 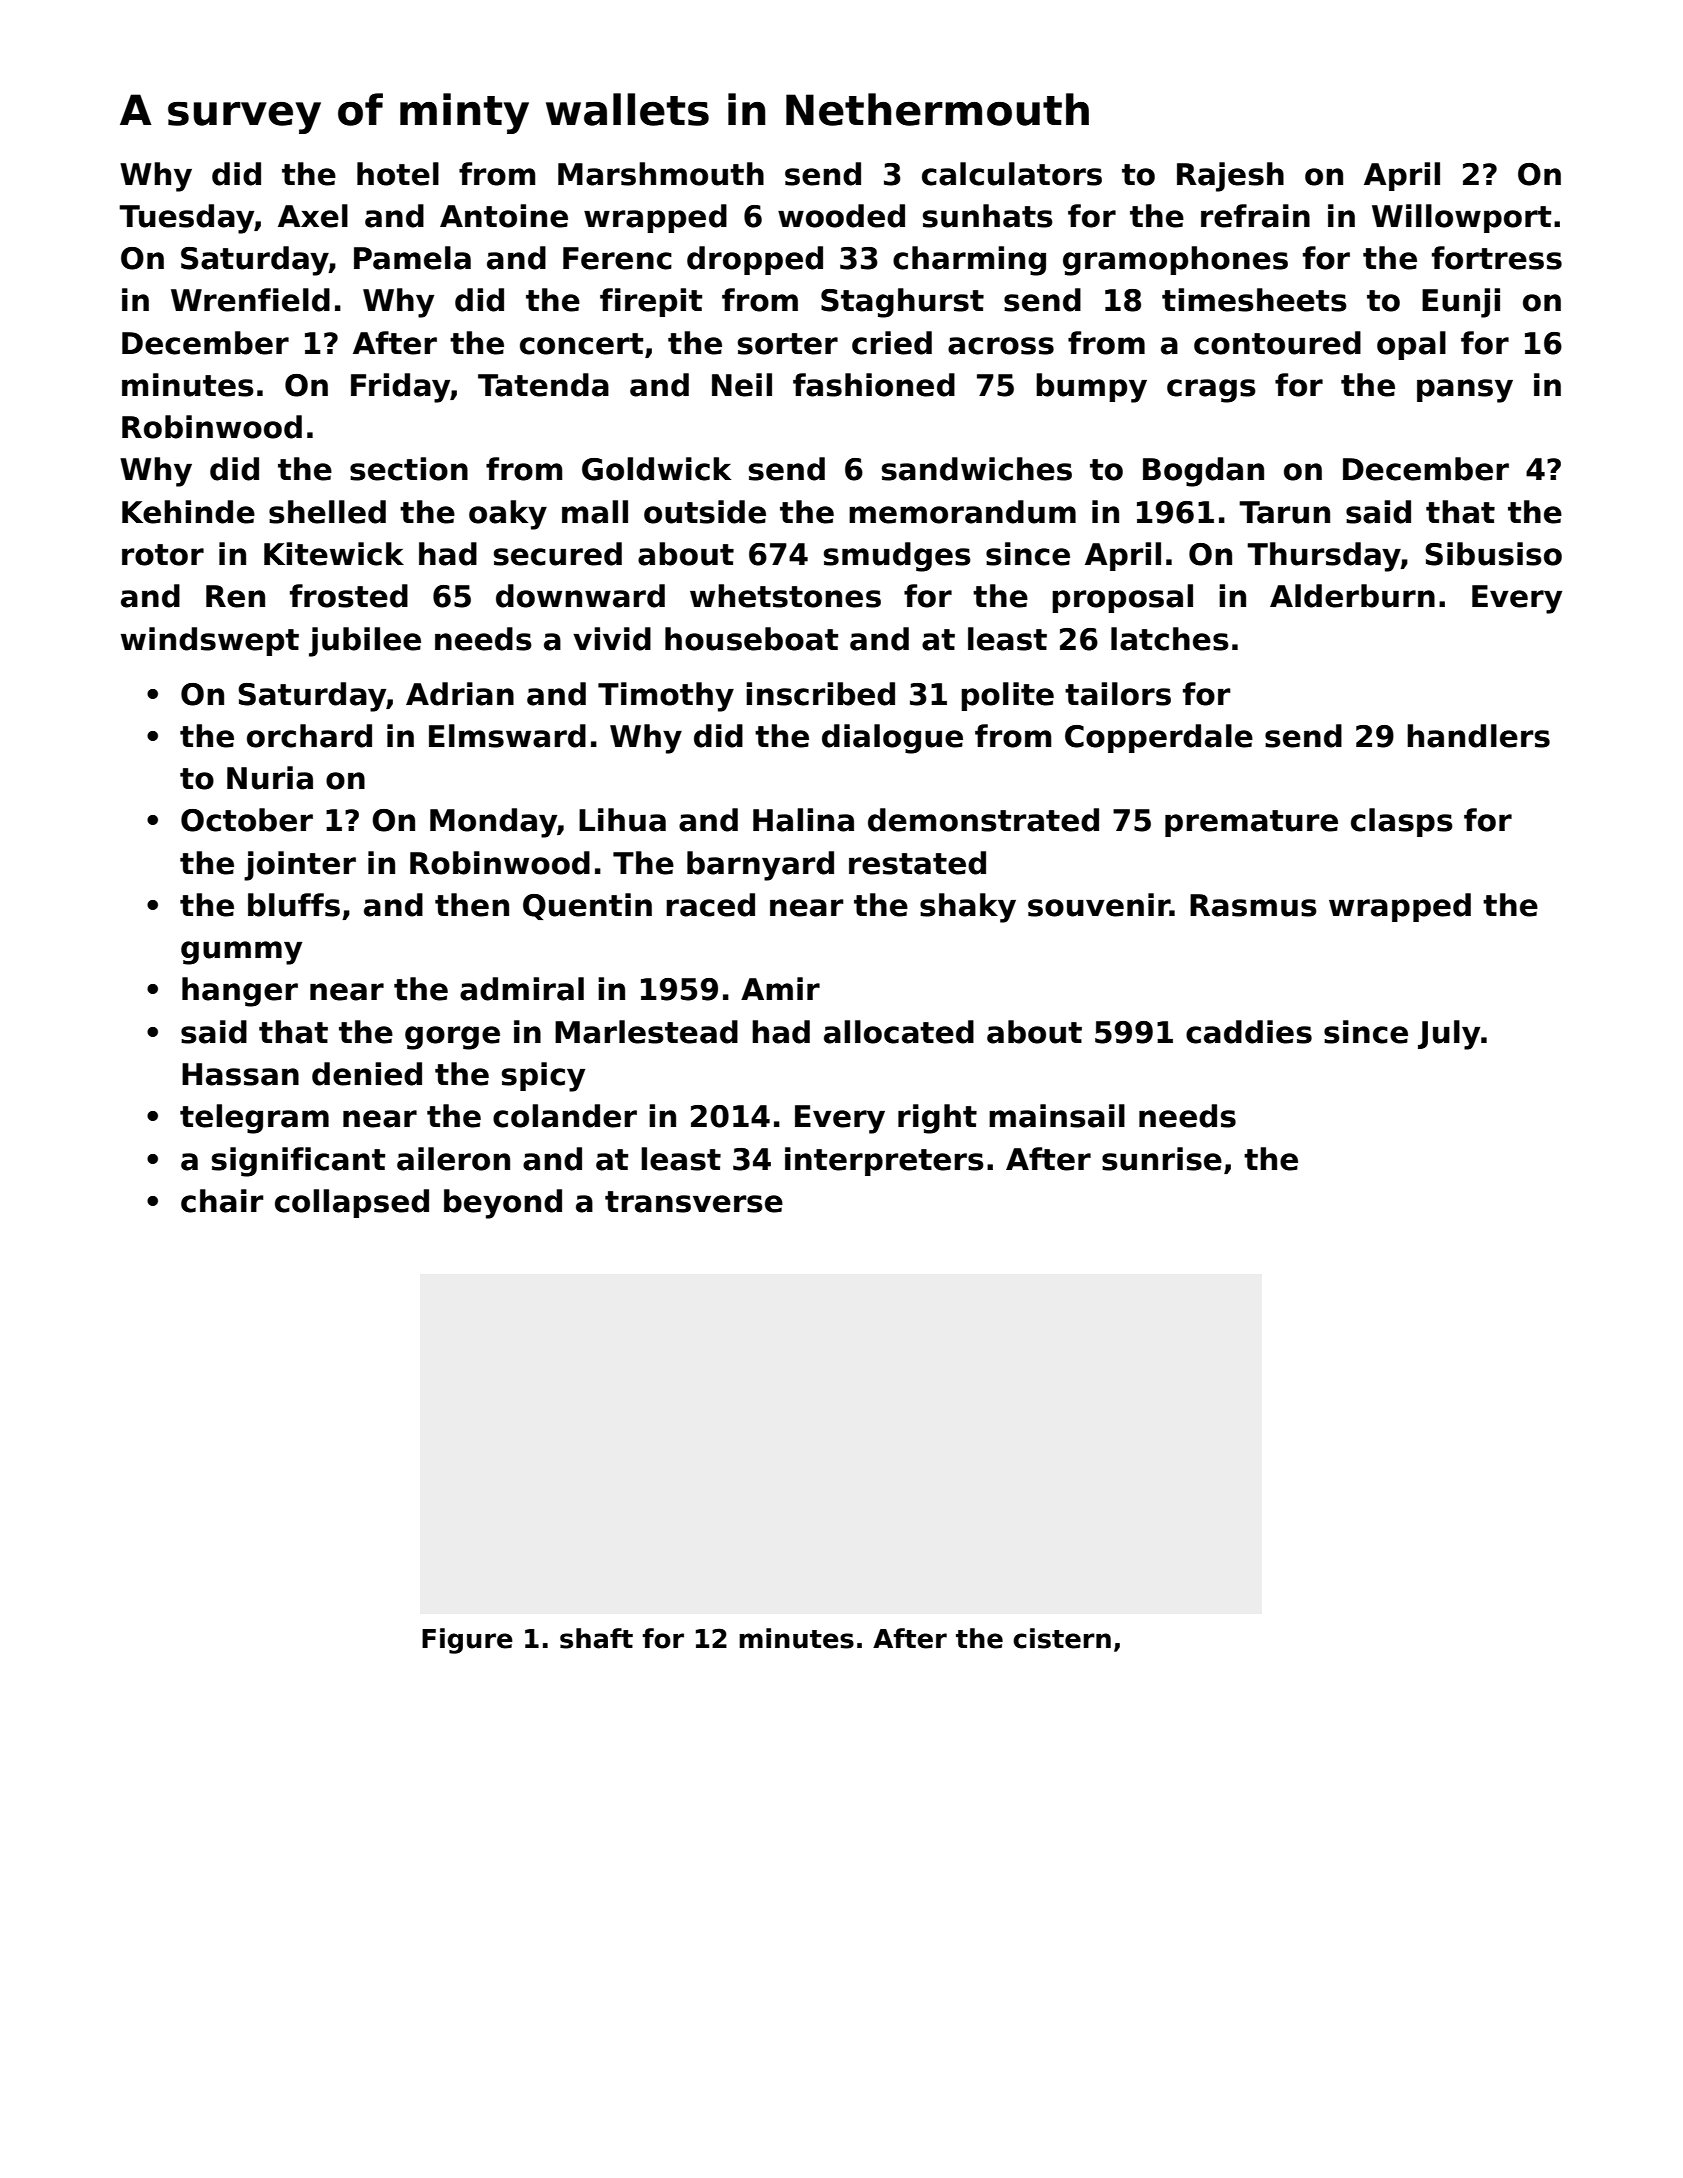 I want to click on calculators, so click(x=1012, y=174).
